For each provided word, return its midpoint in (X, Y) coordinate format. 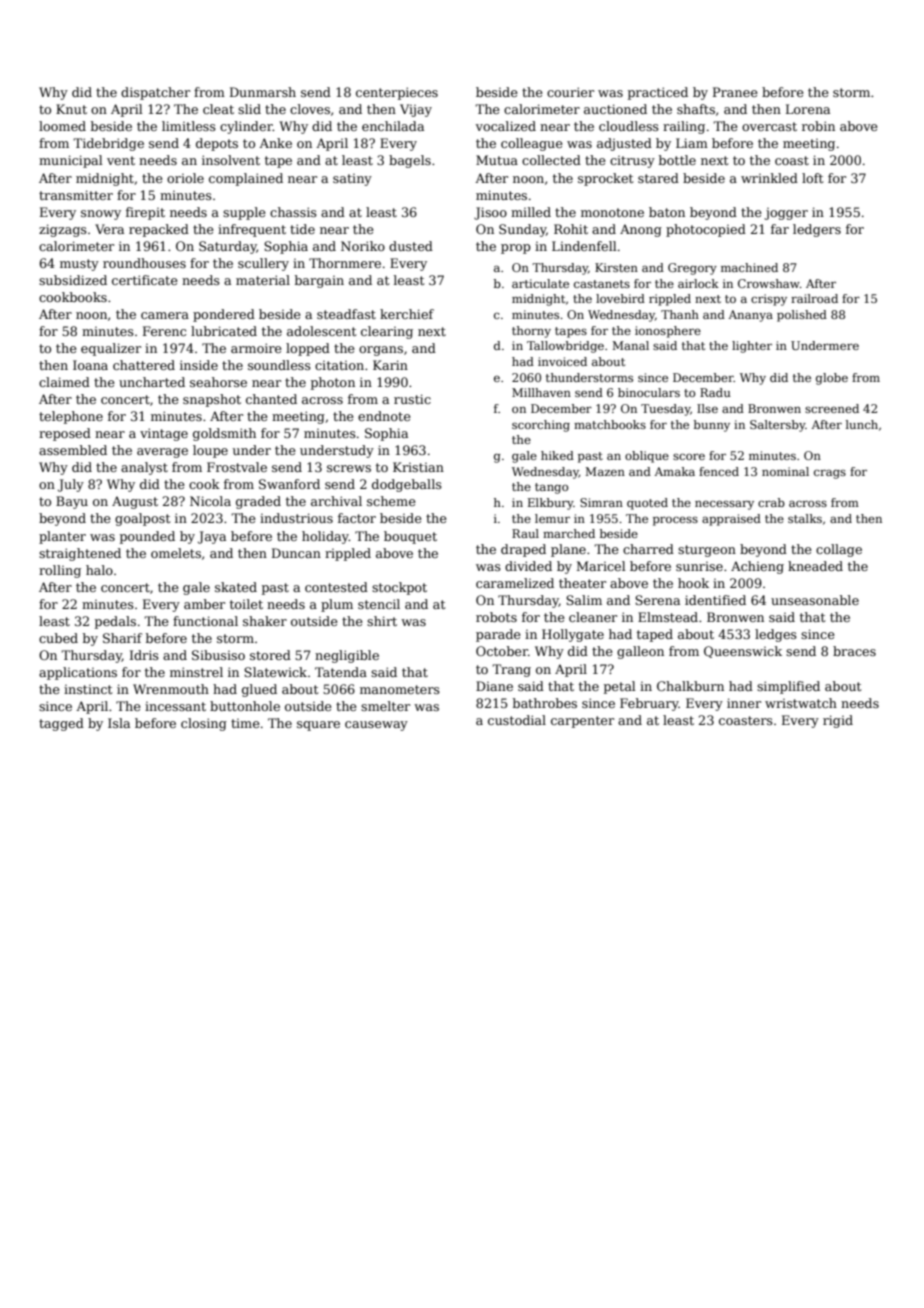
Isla (119, 723)
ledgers (817, 230)
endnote (384, 416)
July (71, 485)
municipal (71, 161)
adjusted (624, 144)
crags (830, 474)
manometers (400, 689)
